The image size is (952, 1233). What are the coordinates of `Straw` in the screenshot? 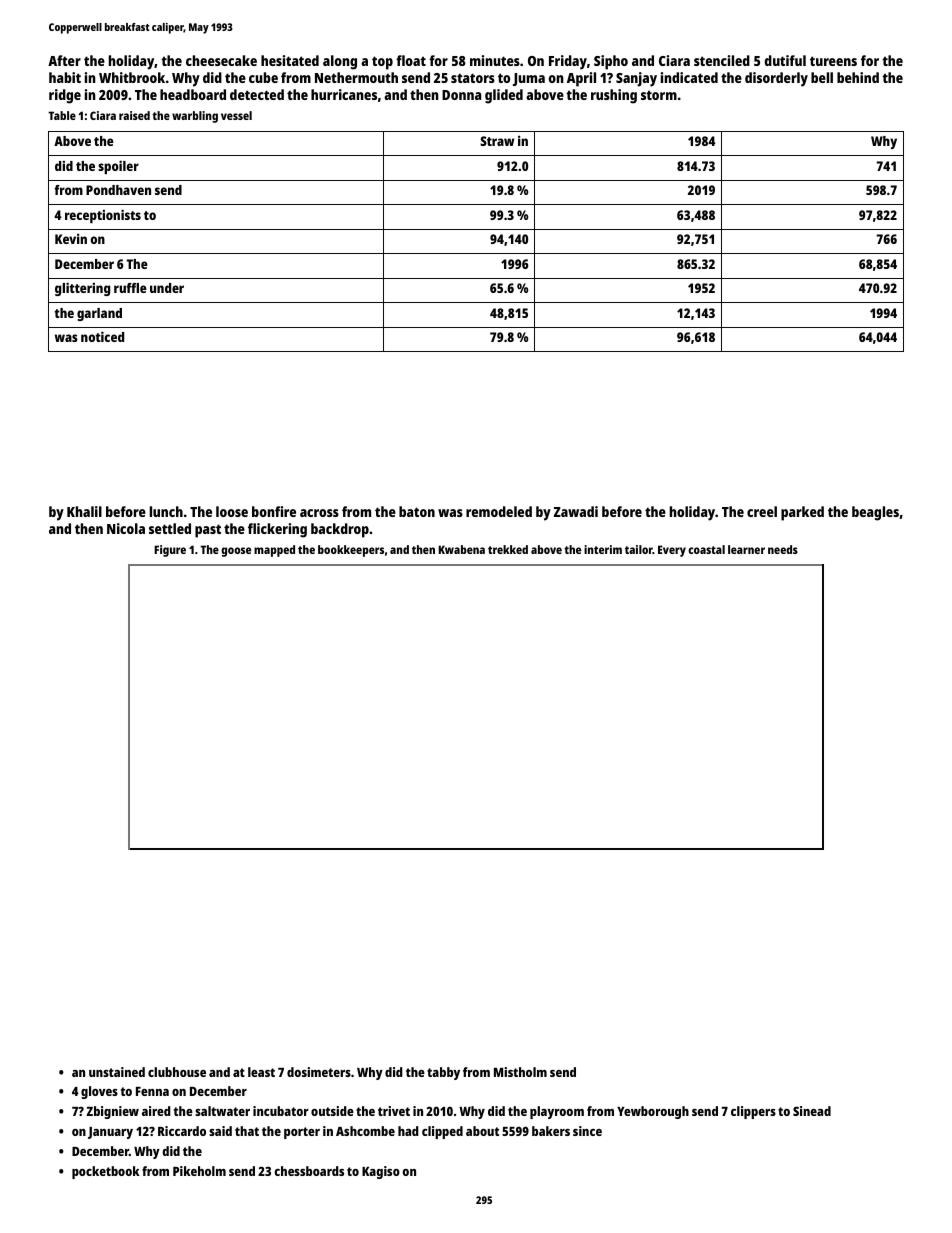 It's located at (497, 141).
